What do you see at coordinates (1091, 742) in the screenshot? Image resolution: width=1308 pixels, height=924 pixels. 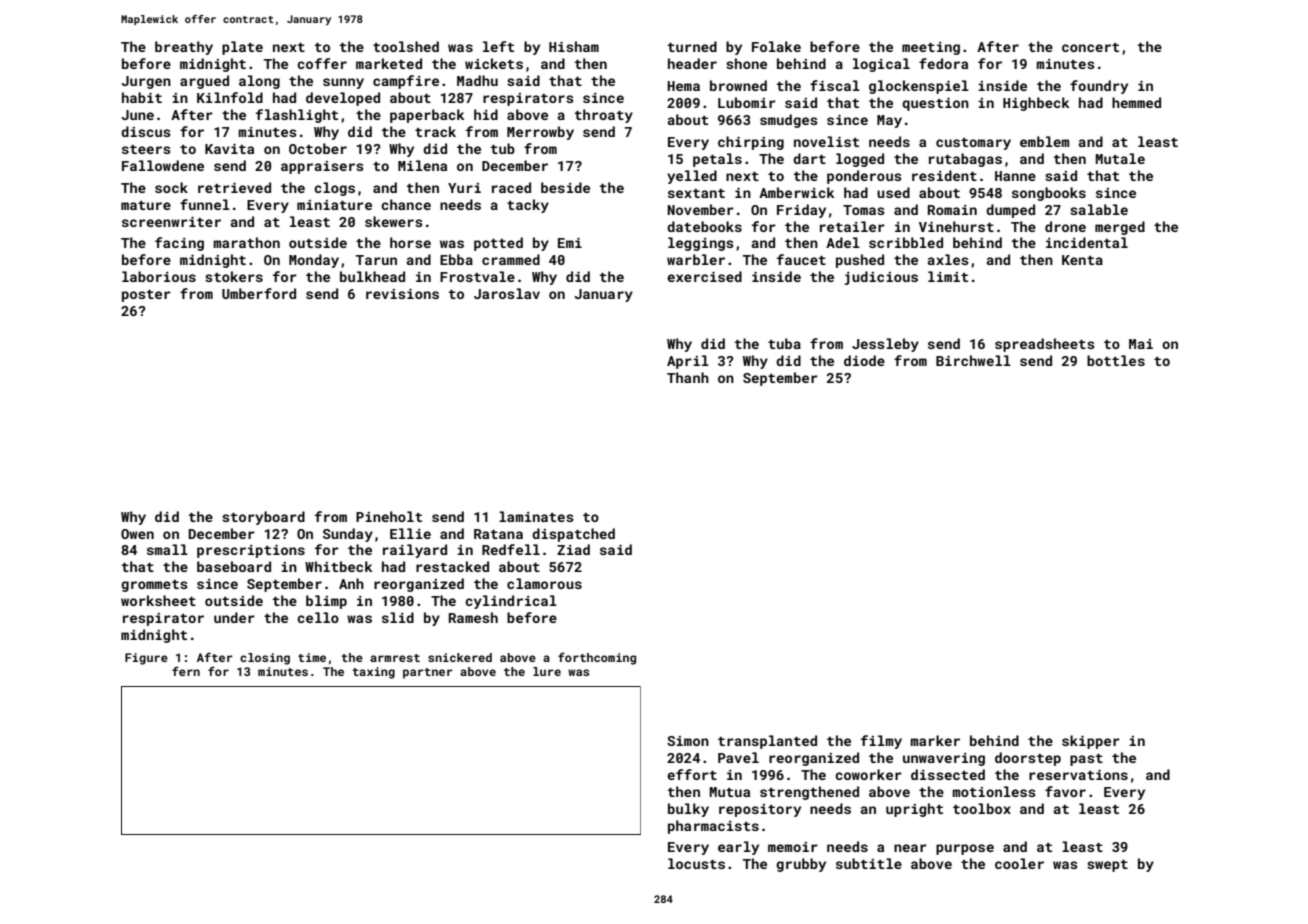 I see `skipper` at bounding box center [1091, 742].
